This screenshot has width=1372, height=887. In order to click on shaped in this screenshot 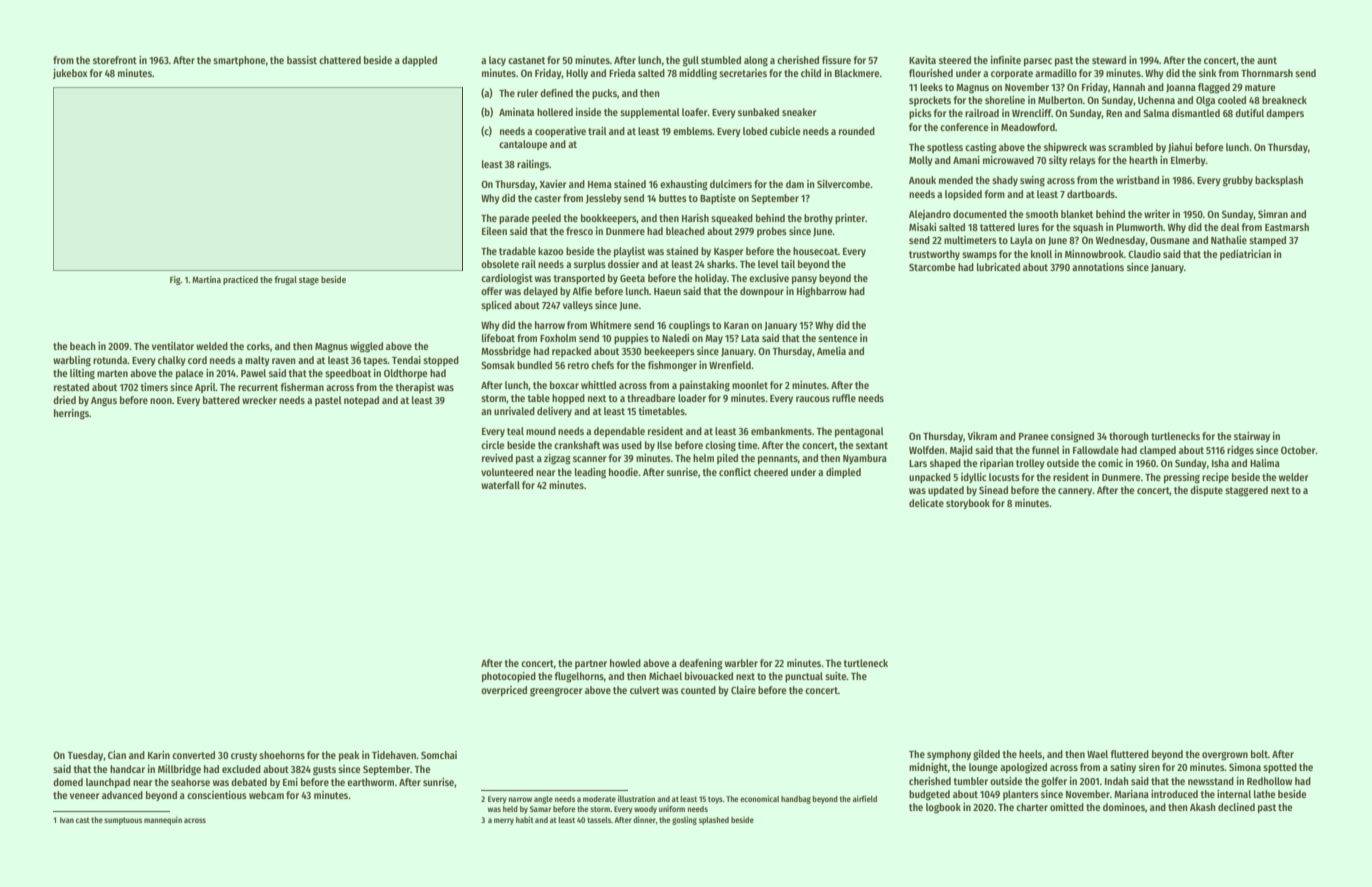, I will do `click(945, 464)`.
